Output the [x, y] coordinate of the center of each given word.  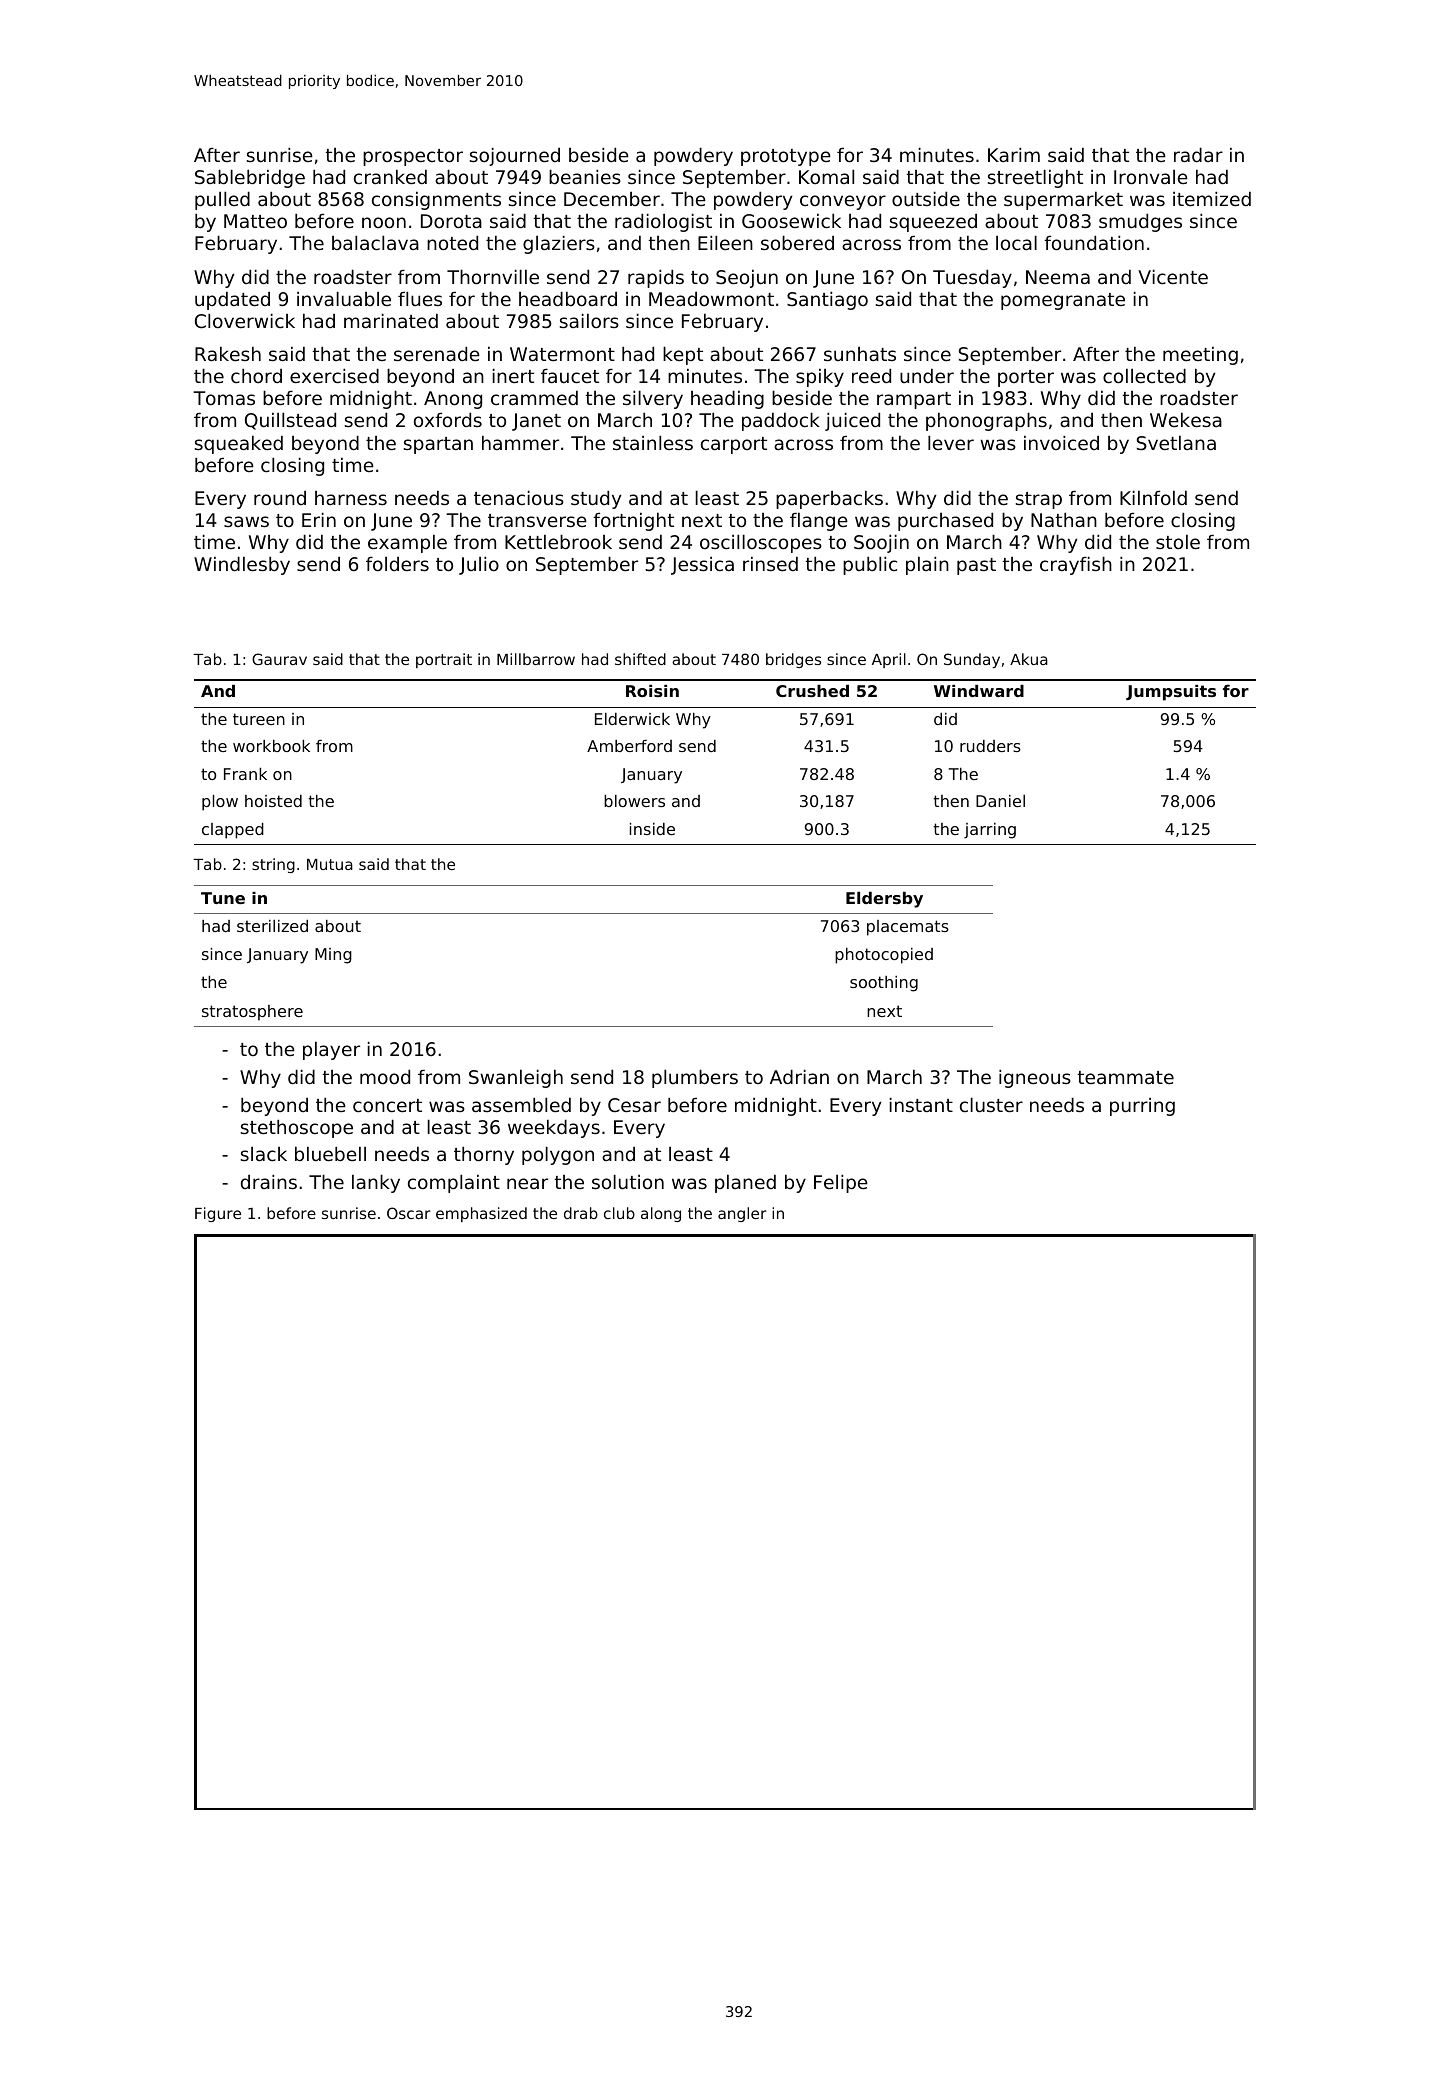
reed [871, 375]
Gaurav [279, 659]
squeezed [933, 223]
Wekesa [1186, 419]
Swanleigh [516, 1078]
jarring [990, 831]
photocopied [884, 956]
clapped [233, 831]
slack [264, 1154]
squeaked [239, 444]
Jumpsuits [1171, 693]
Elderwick [632, 719]
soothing [884, 984]
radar [1198, 154]
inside [652, 829]
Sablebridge [250, 178]
